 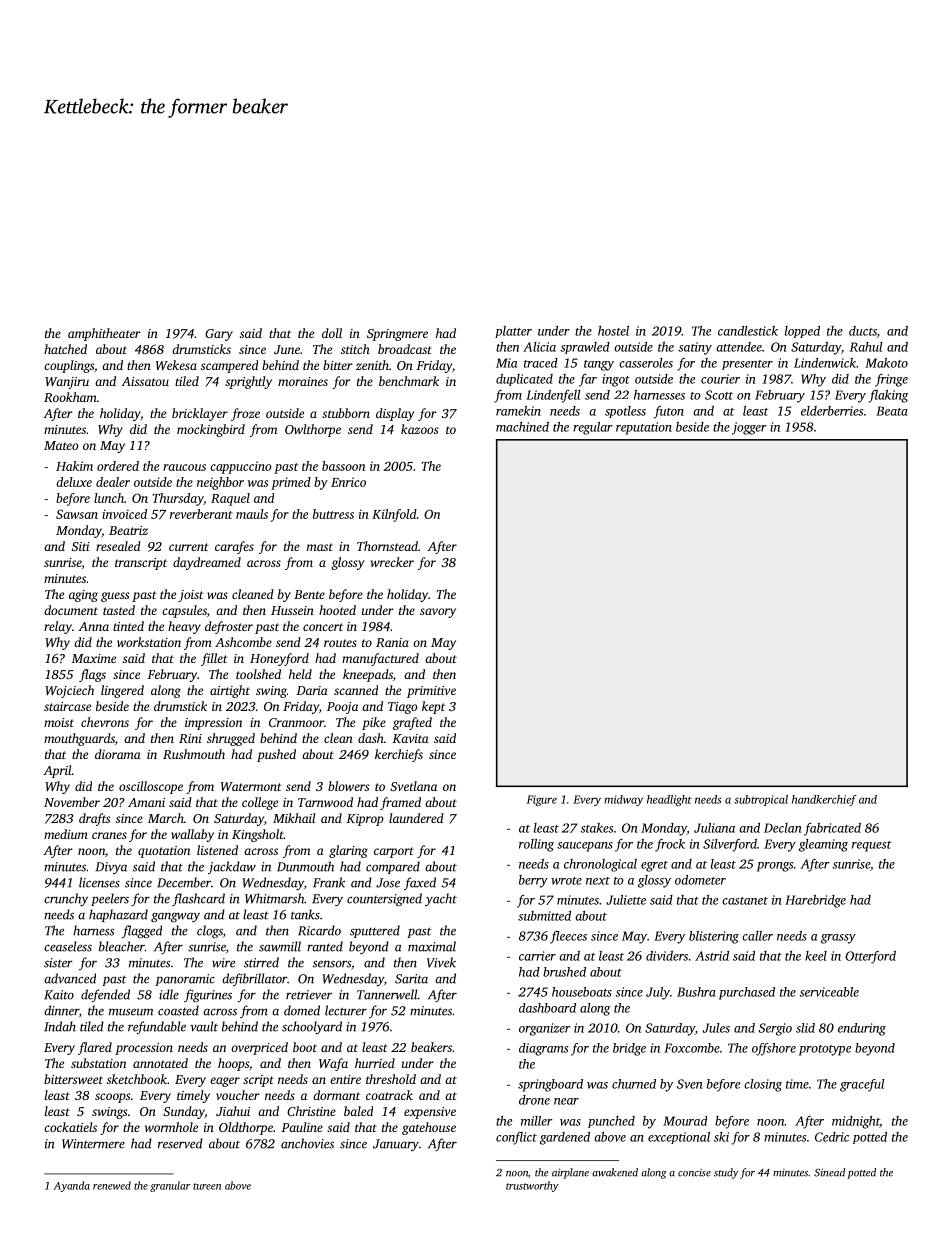 What do you see at coordinates (397, 335) in the screenshot?
I see `Springmere` at bounding box center [397, 335].
